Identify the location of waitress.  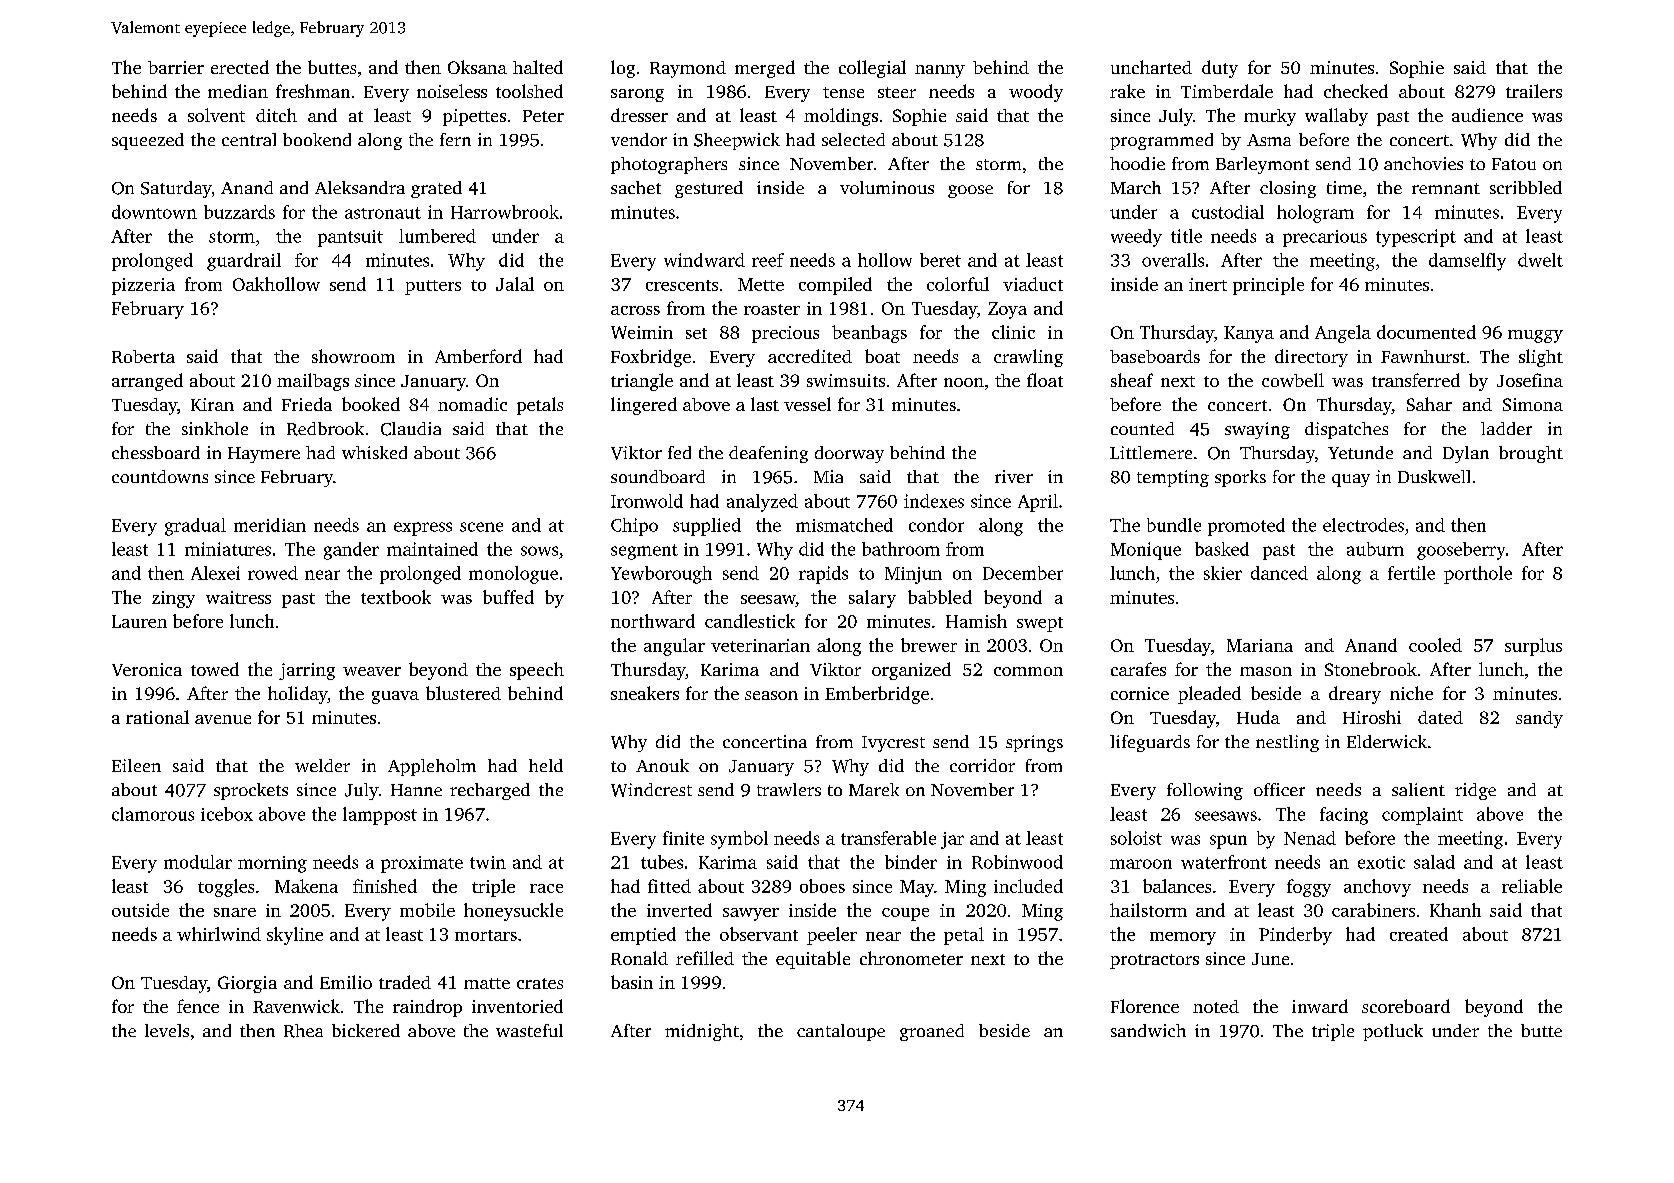
(238, 597).
